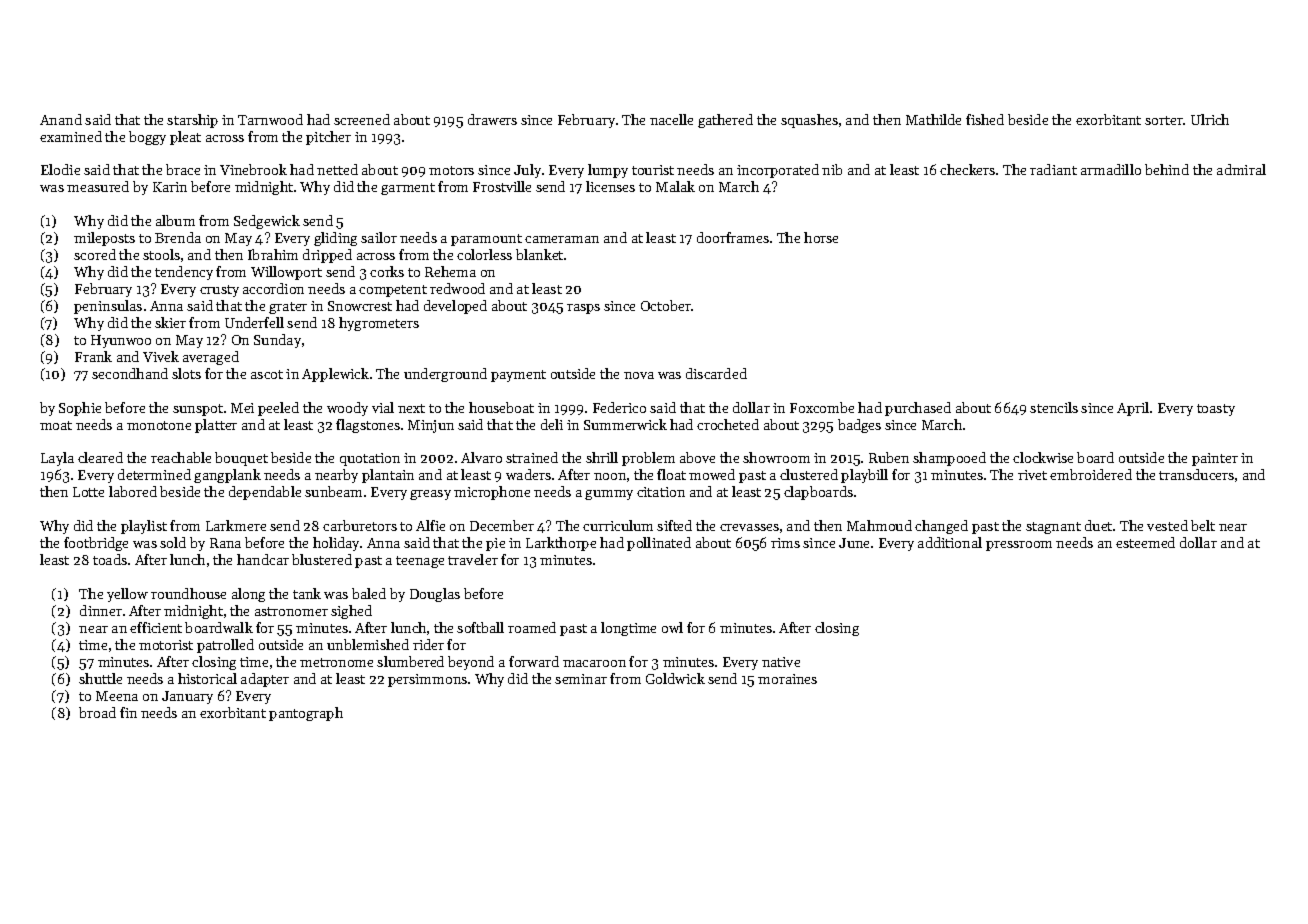 This screenshot has width=1308, height=924. What do you see at coordinates (728, 424) in the screenshot?
I see `crocheted` at bounding box center [728, 424].
